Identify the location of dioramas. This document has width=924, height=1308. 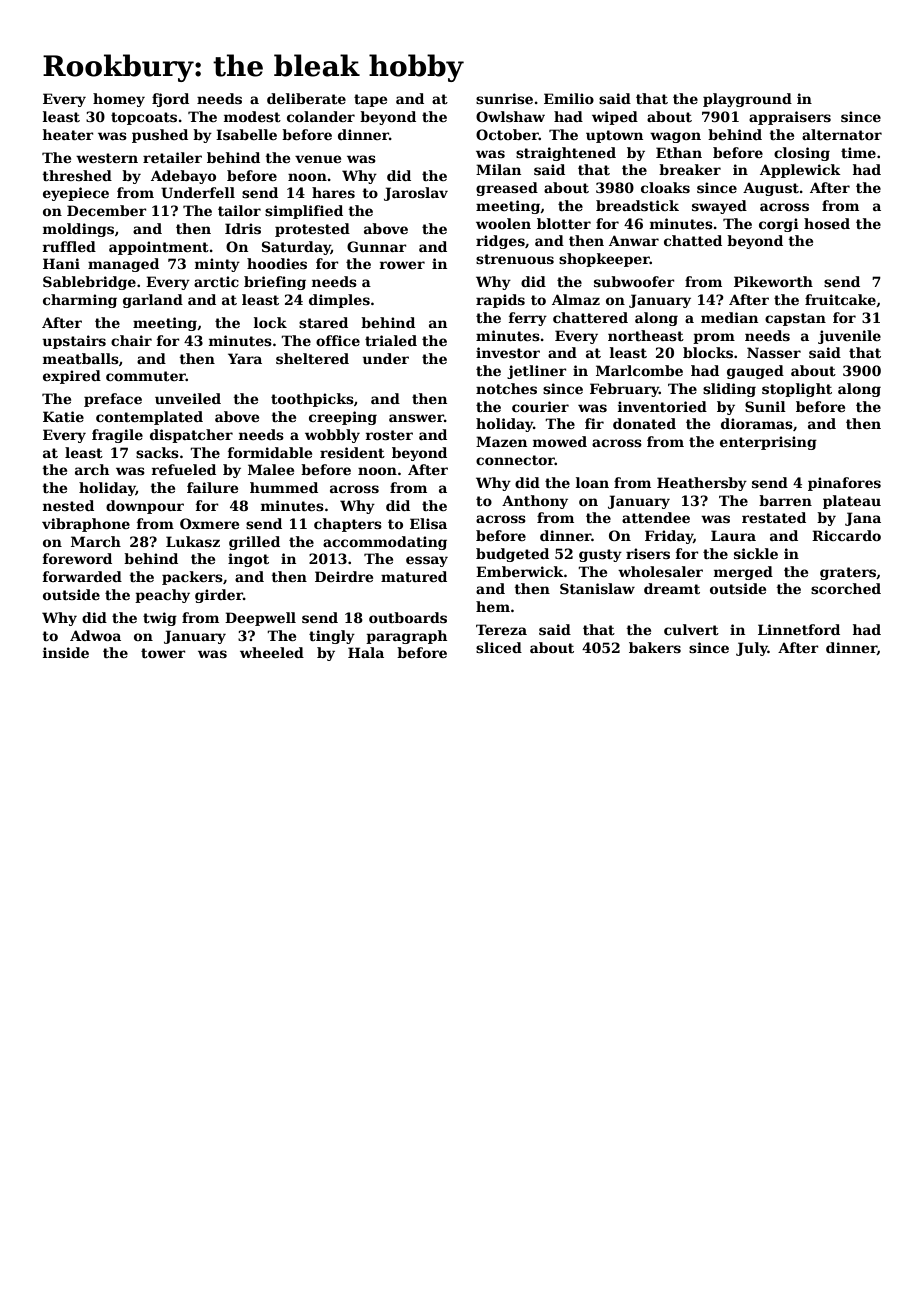
(757, 423).
